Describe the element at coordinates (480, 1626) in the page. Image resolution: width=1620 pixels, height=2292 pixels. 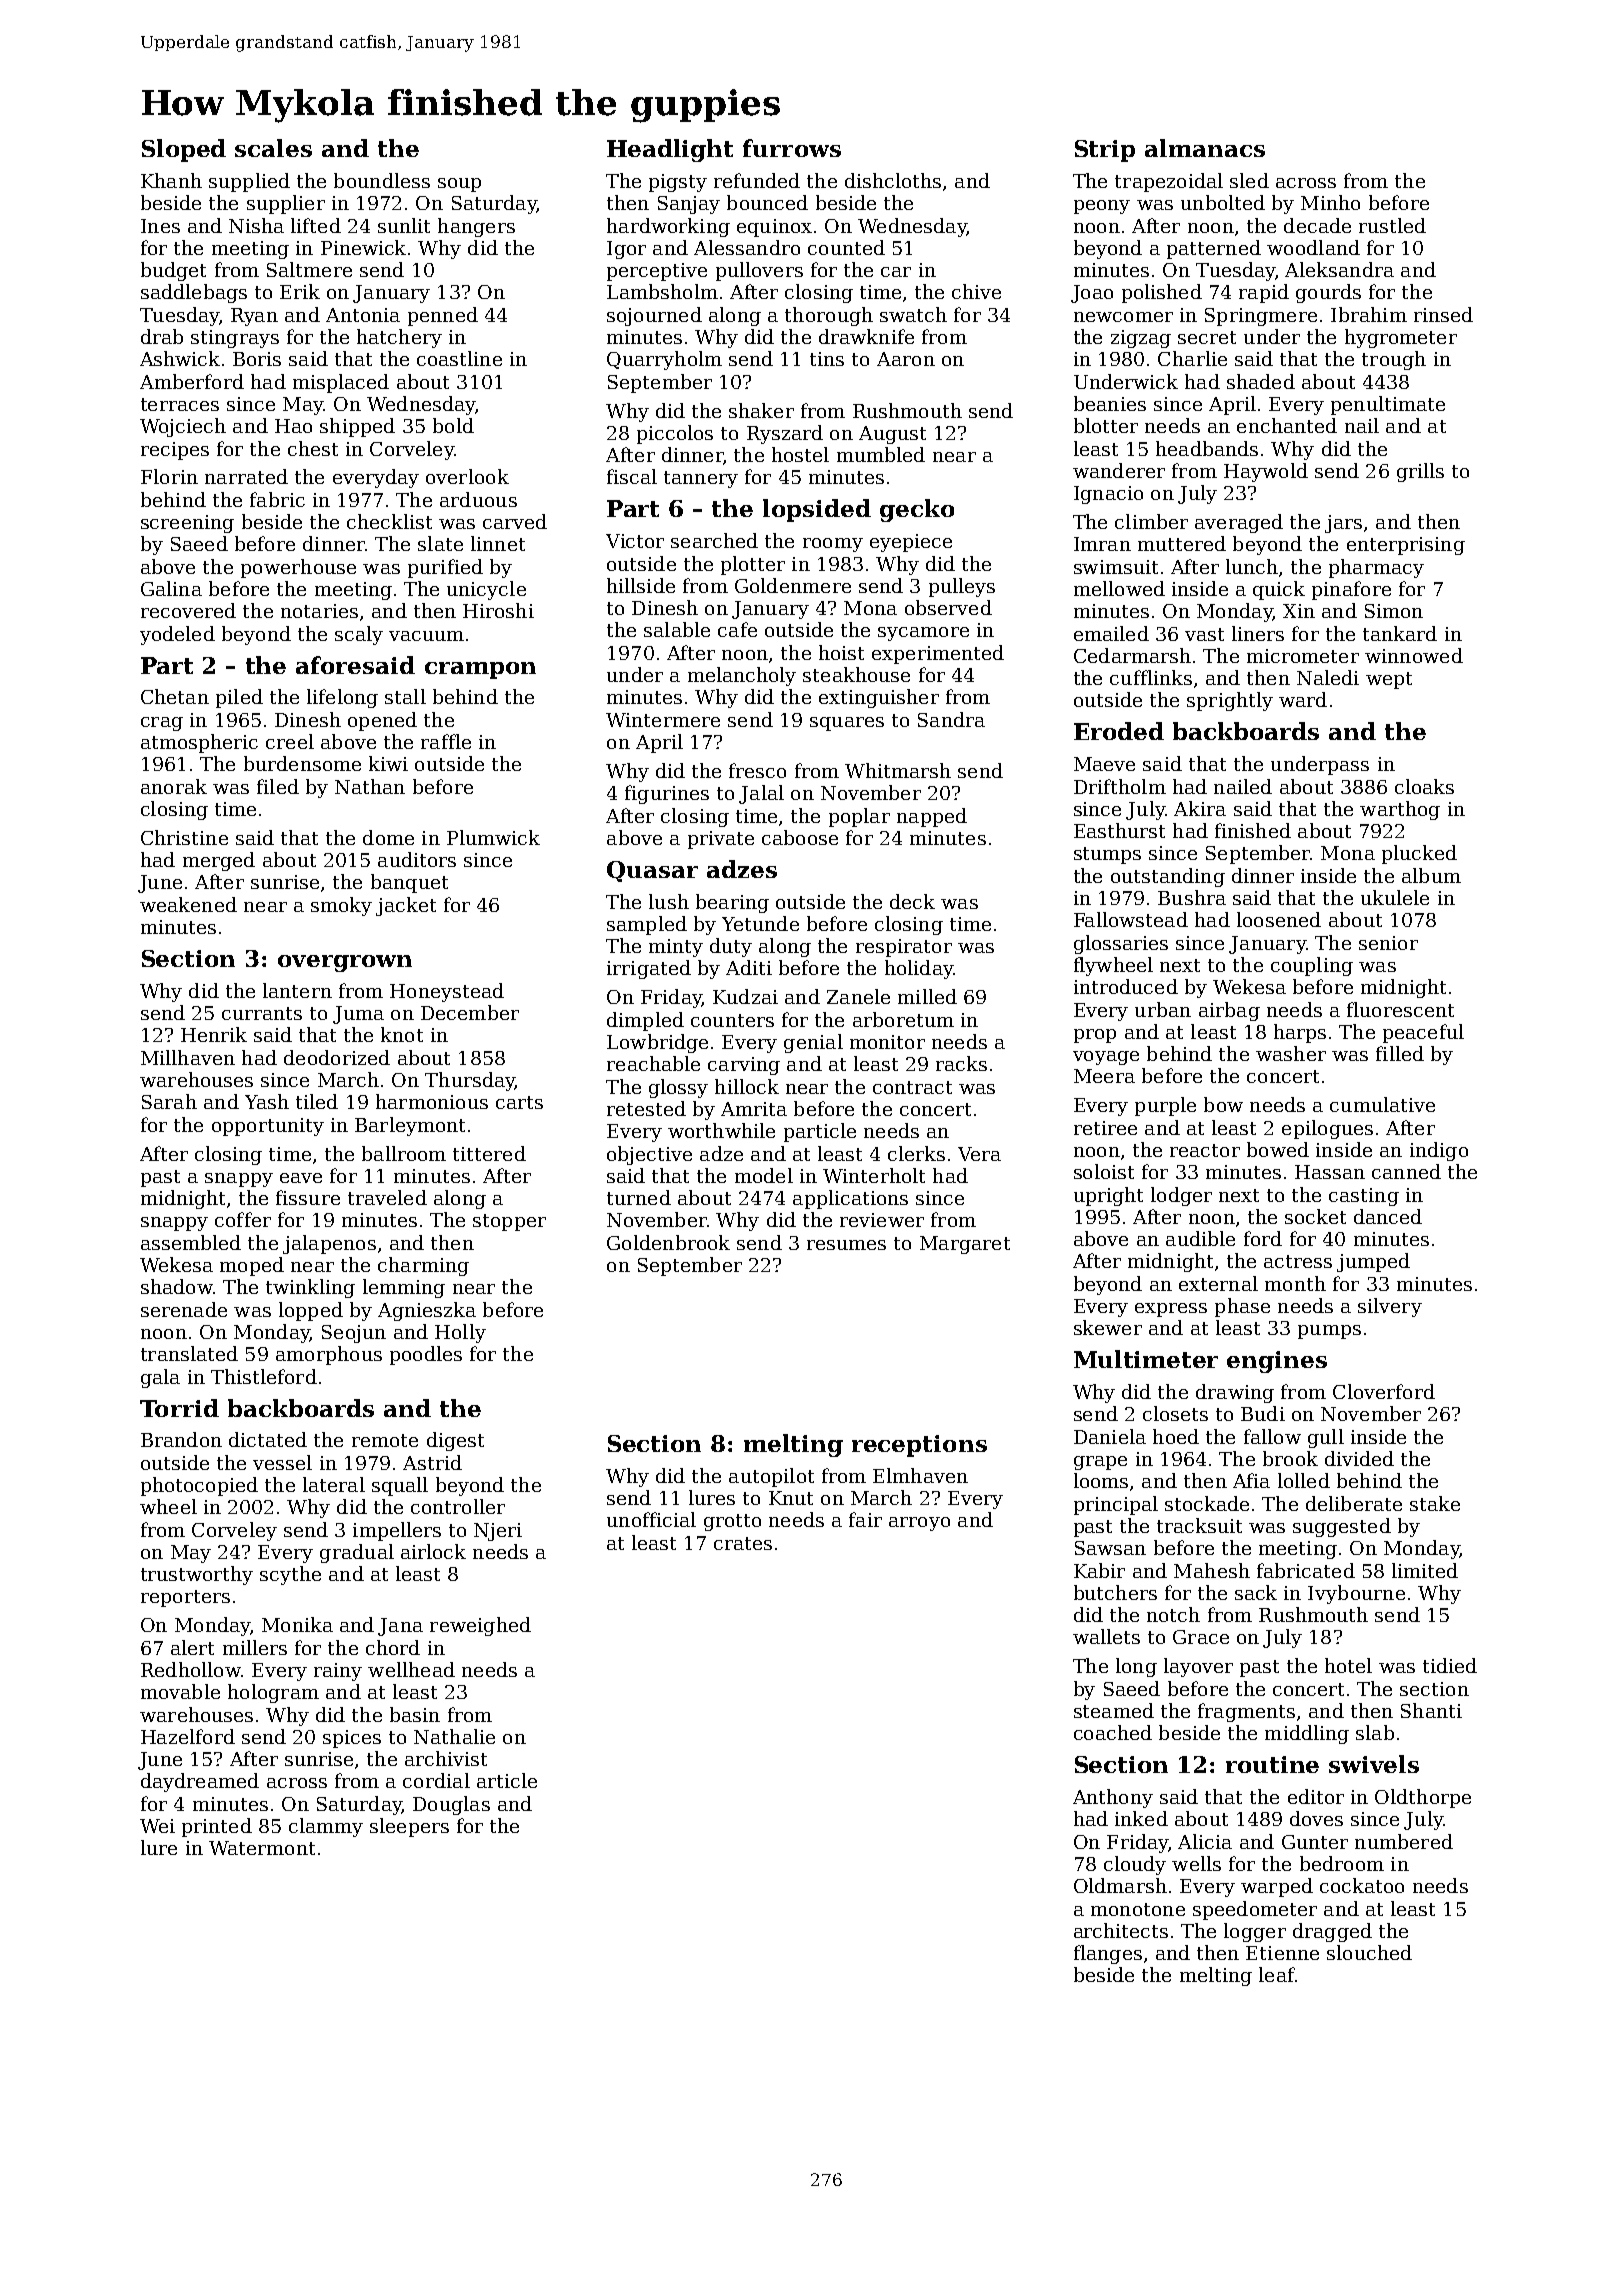
I see `reweighed` at that location.
